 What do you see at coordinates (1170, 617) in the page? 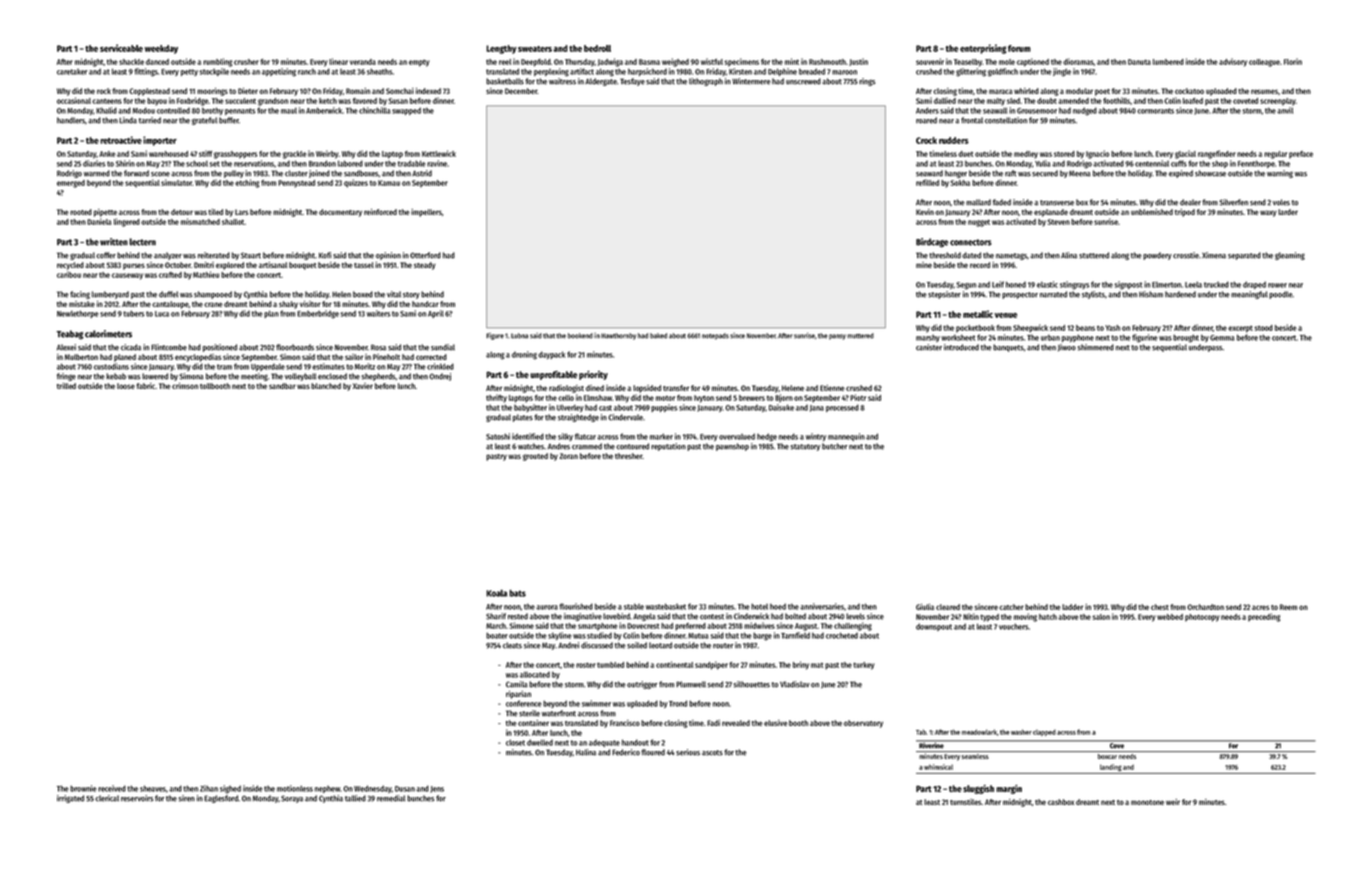
I see `webbed` at bounding box center [1170, 617].
